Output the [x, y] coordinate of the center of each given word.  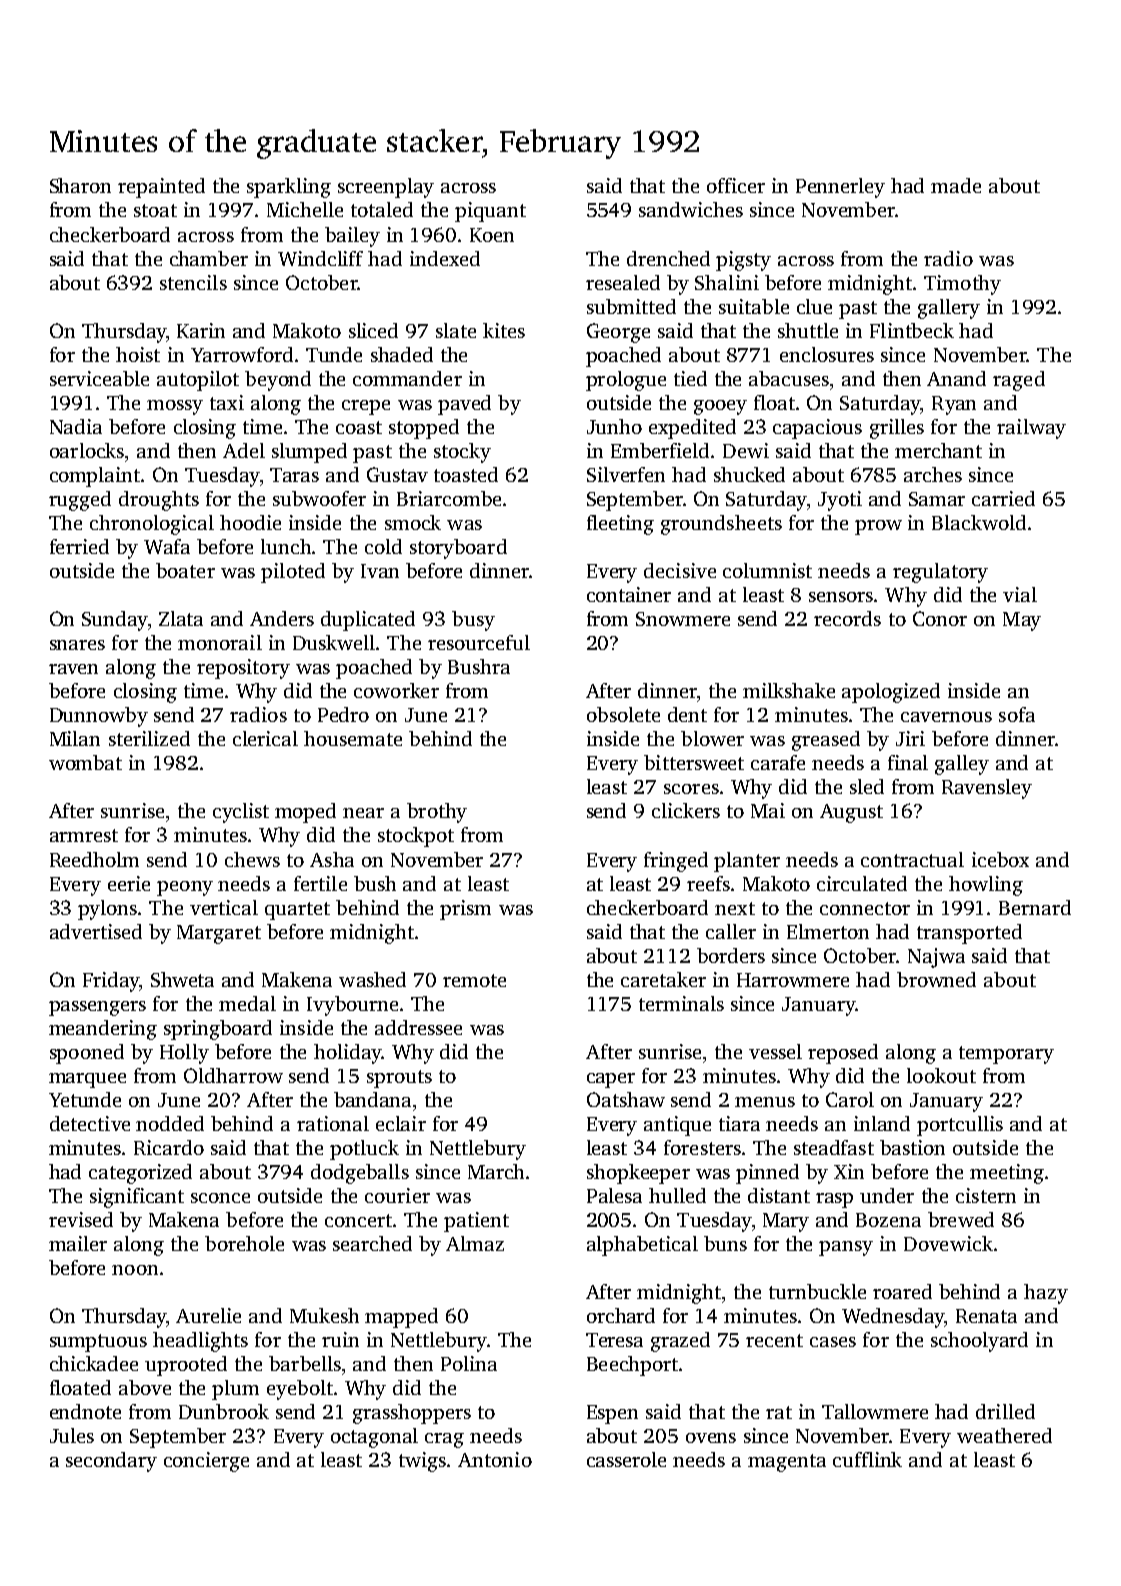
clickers [686, 810]
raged [1019, 381]
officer [736, 185]
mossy [175, 407]
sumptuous [98, 1343]
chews [252, 859]
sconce [220, 1198]
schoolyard [979, 1342]
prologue [626, 381]
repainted [161, 188]
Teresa [614, 1340]
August [851, 813]
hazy [1046, 1294]
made [956, 185]
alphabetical [642, 1246]
